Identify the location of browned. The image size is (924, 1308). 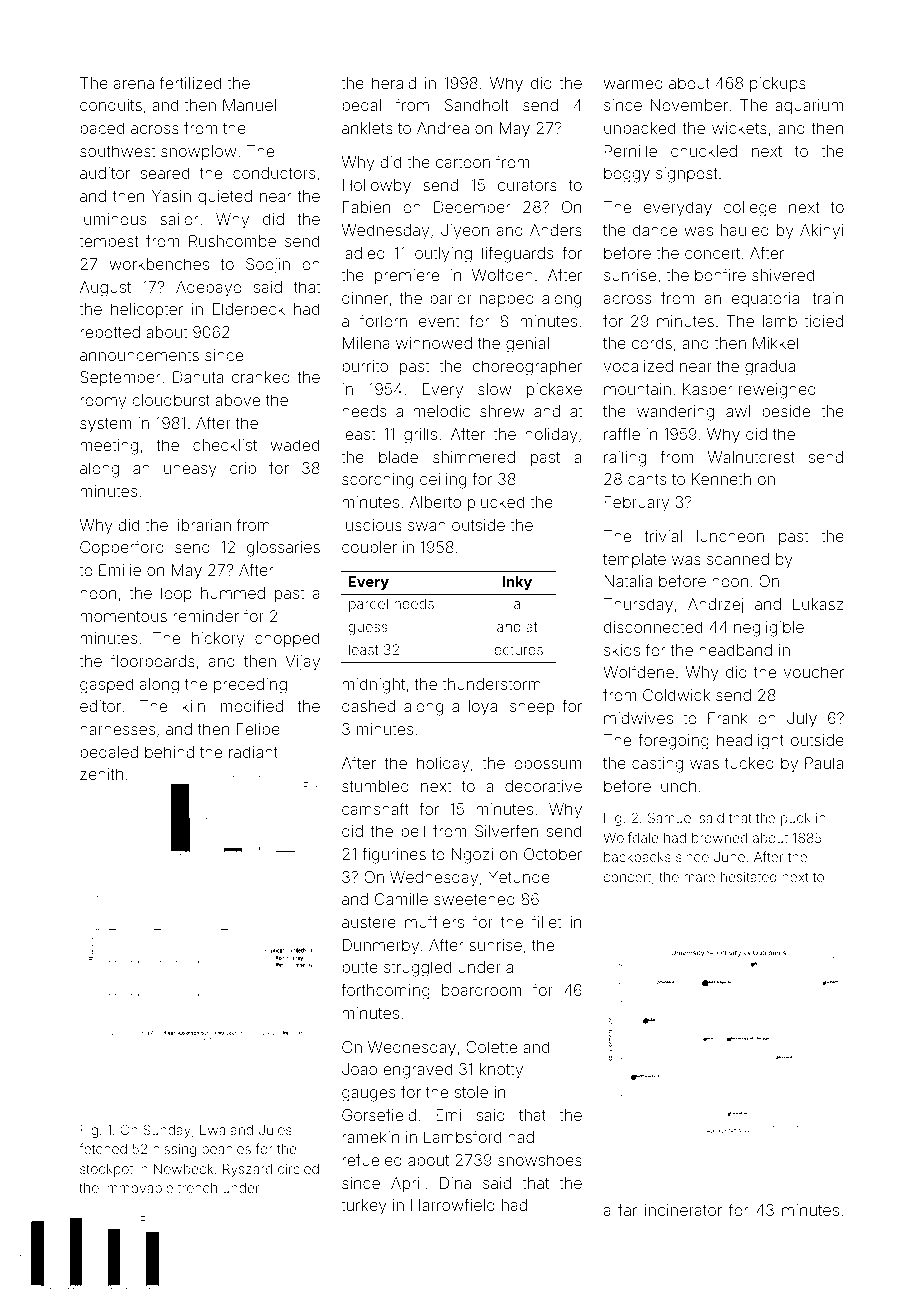
(719, 838).
